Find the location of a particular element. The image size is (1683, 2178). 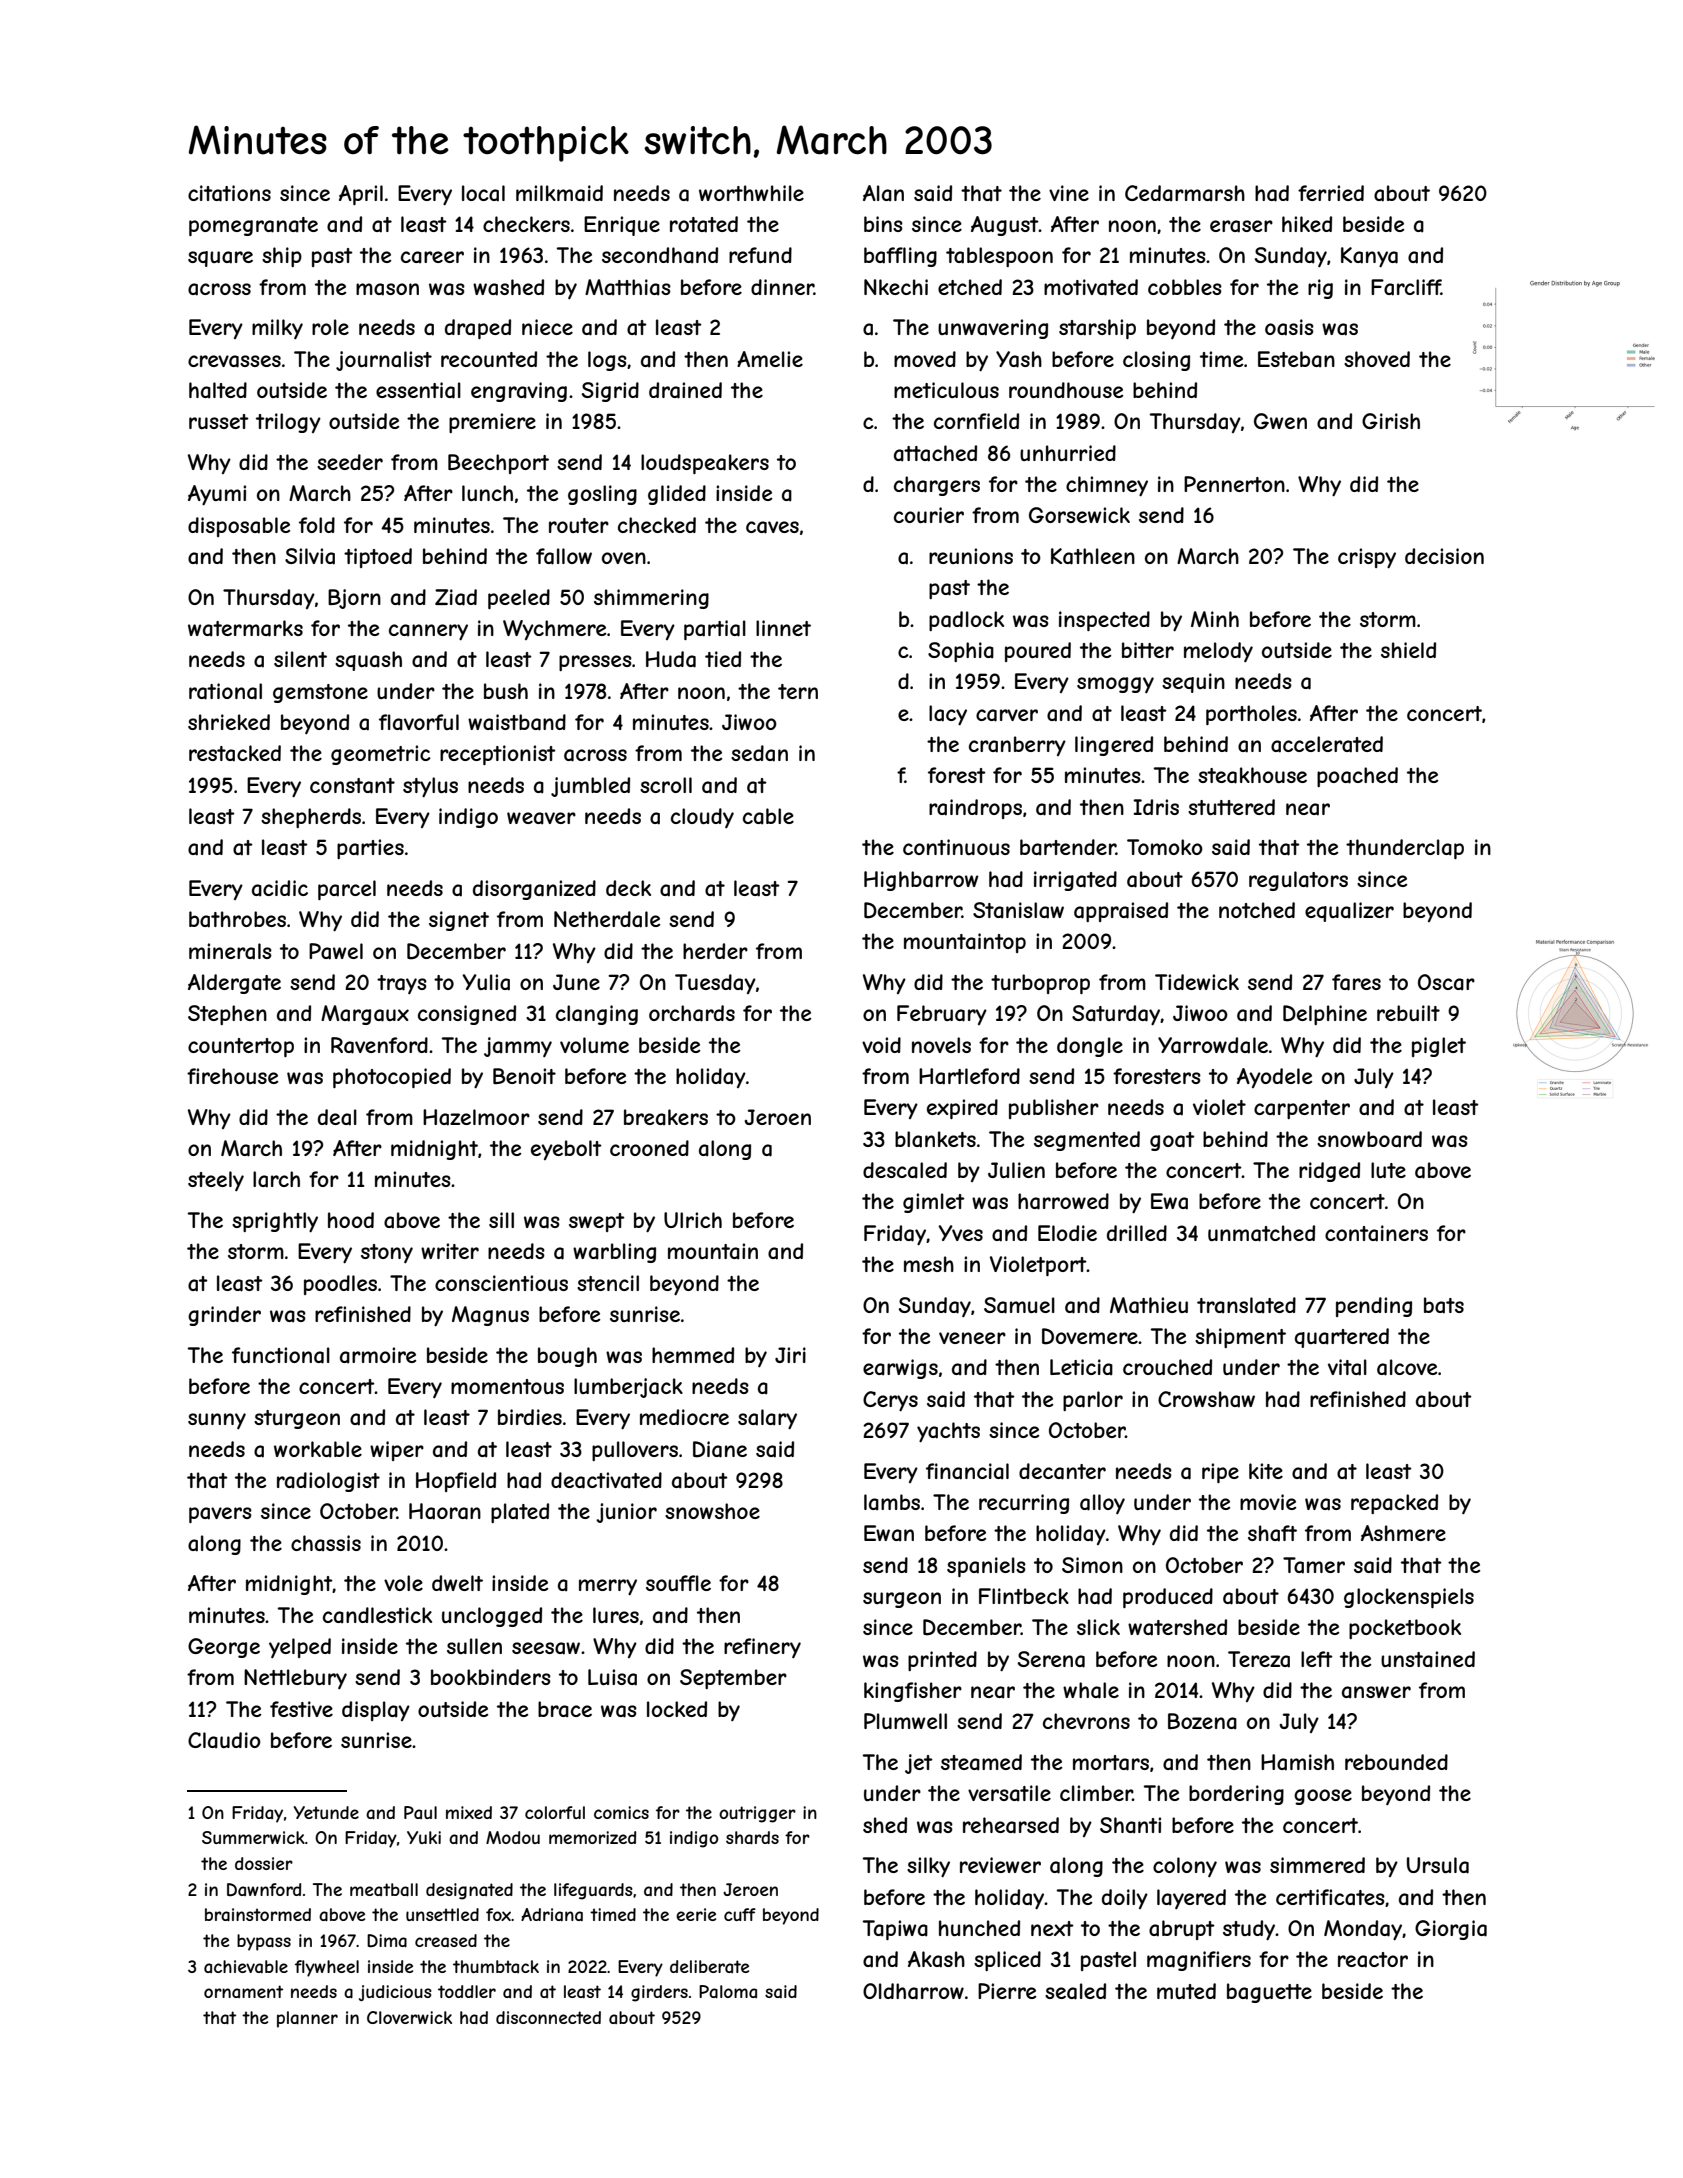

Stanislaw is located at coordinates (1018, 910).
